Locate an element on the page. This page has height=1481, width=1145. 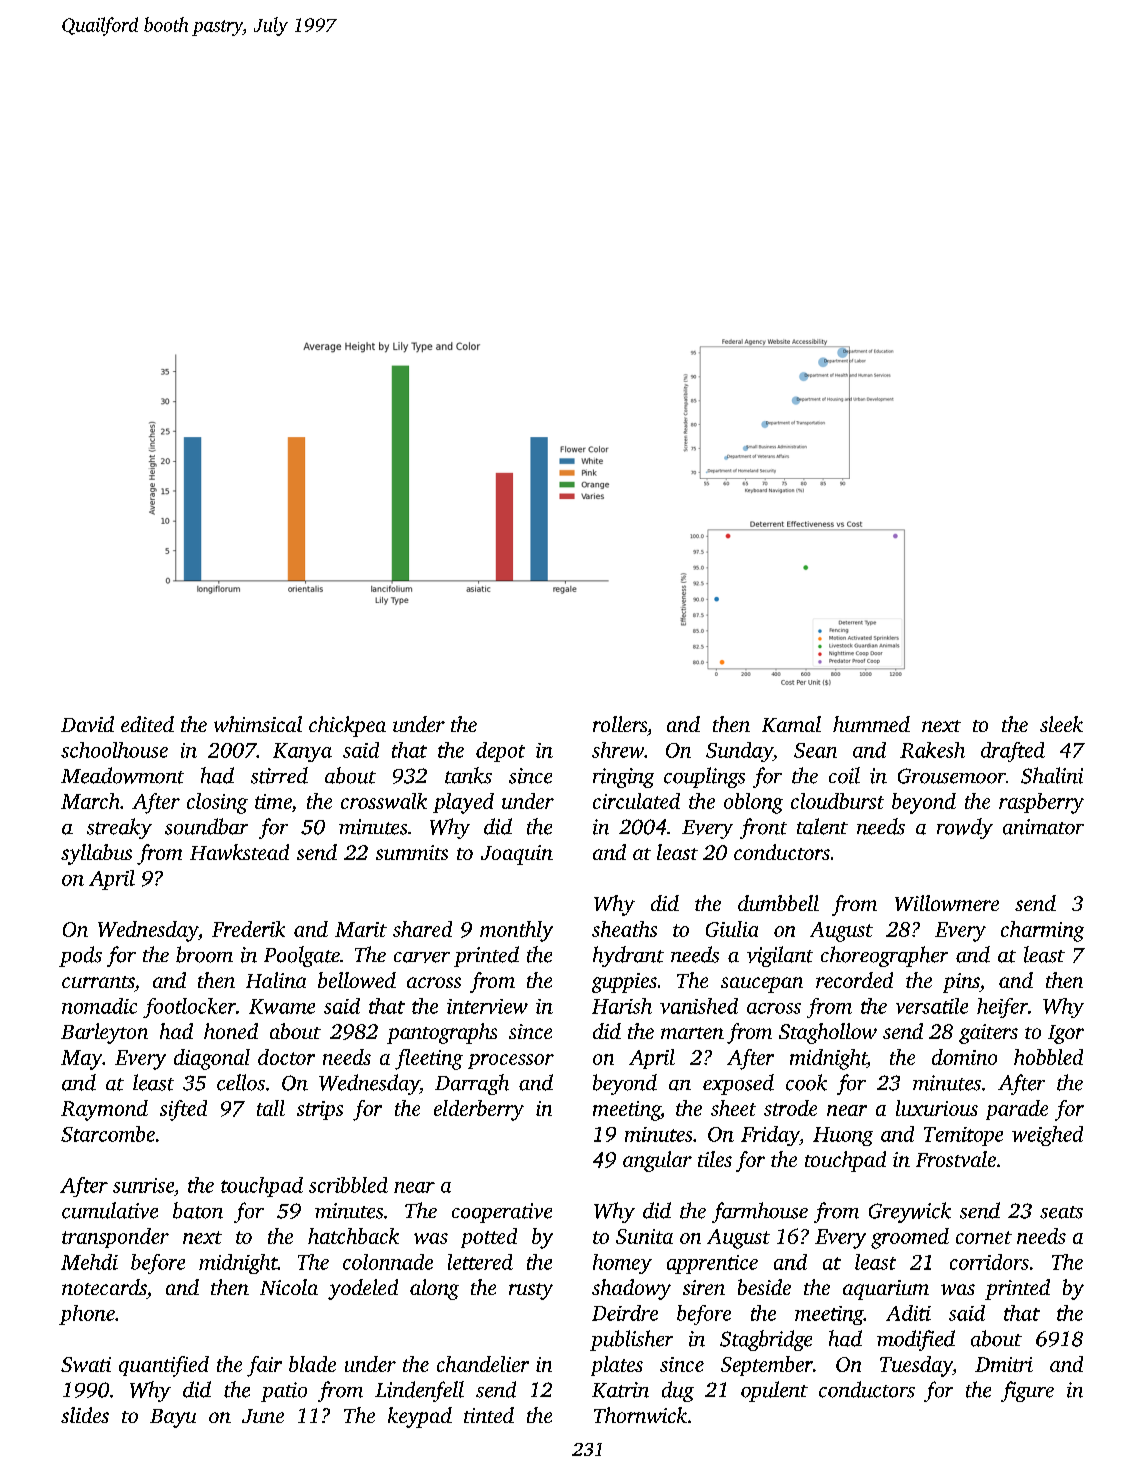
drafted is located at coordinates (1013, 752).
